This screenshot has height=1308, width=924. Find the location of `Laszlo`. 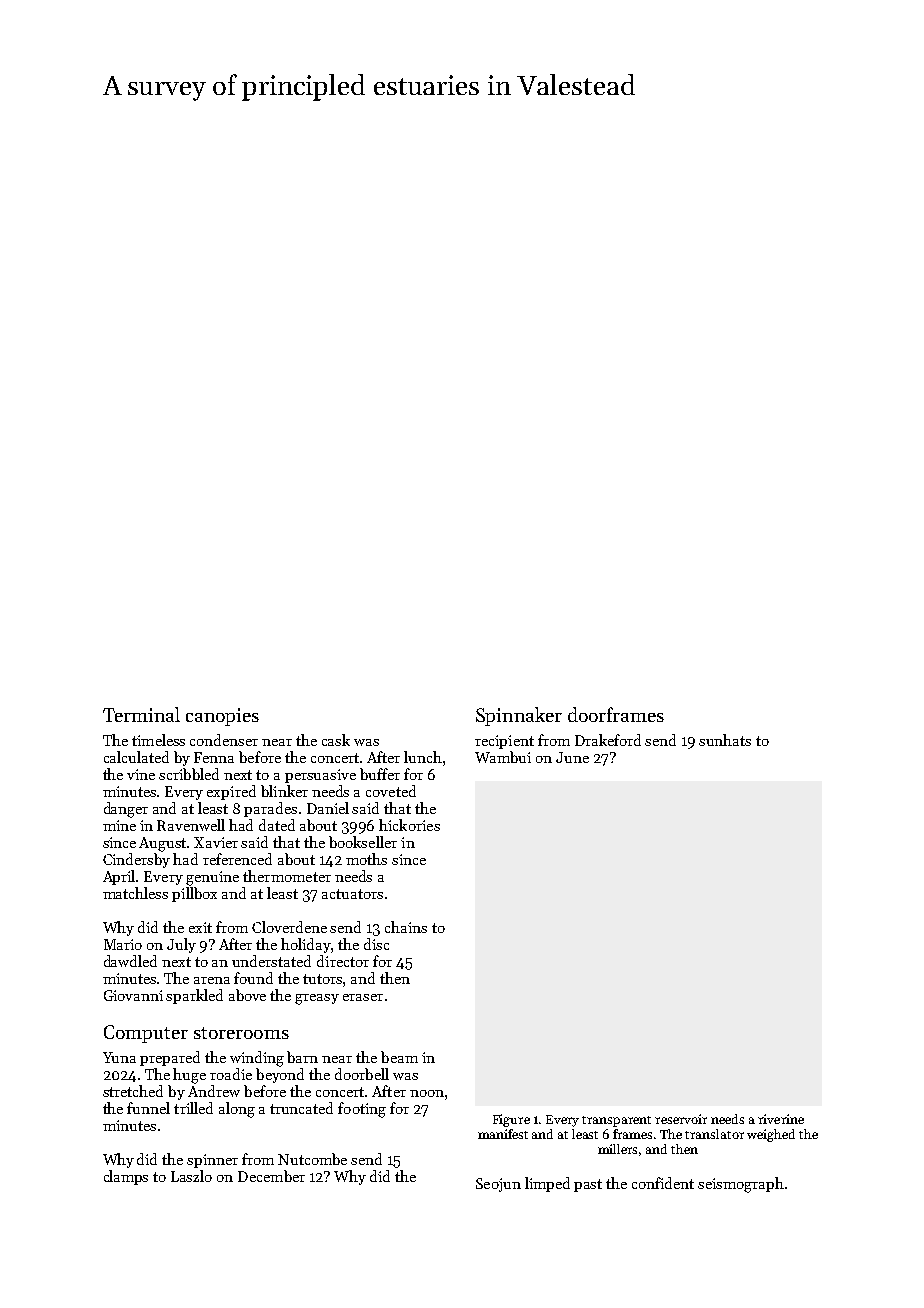

Laszlo is located at coordinates (191, 1176).
